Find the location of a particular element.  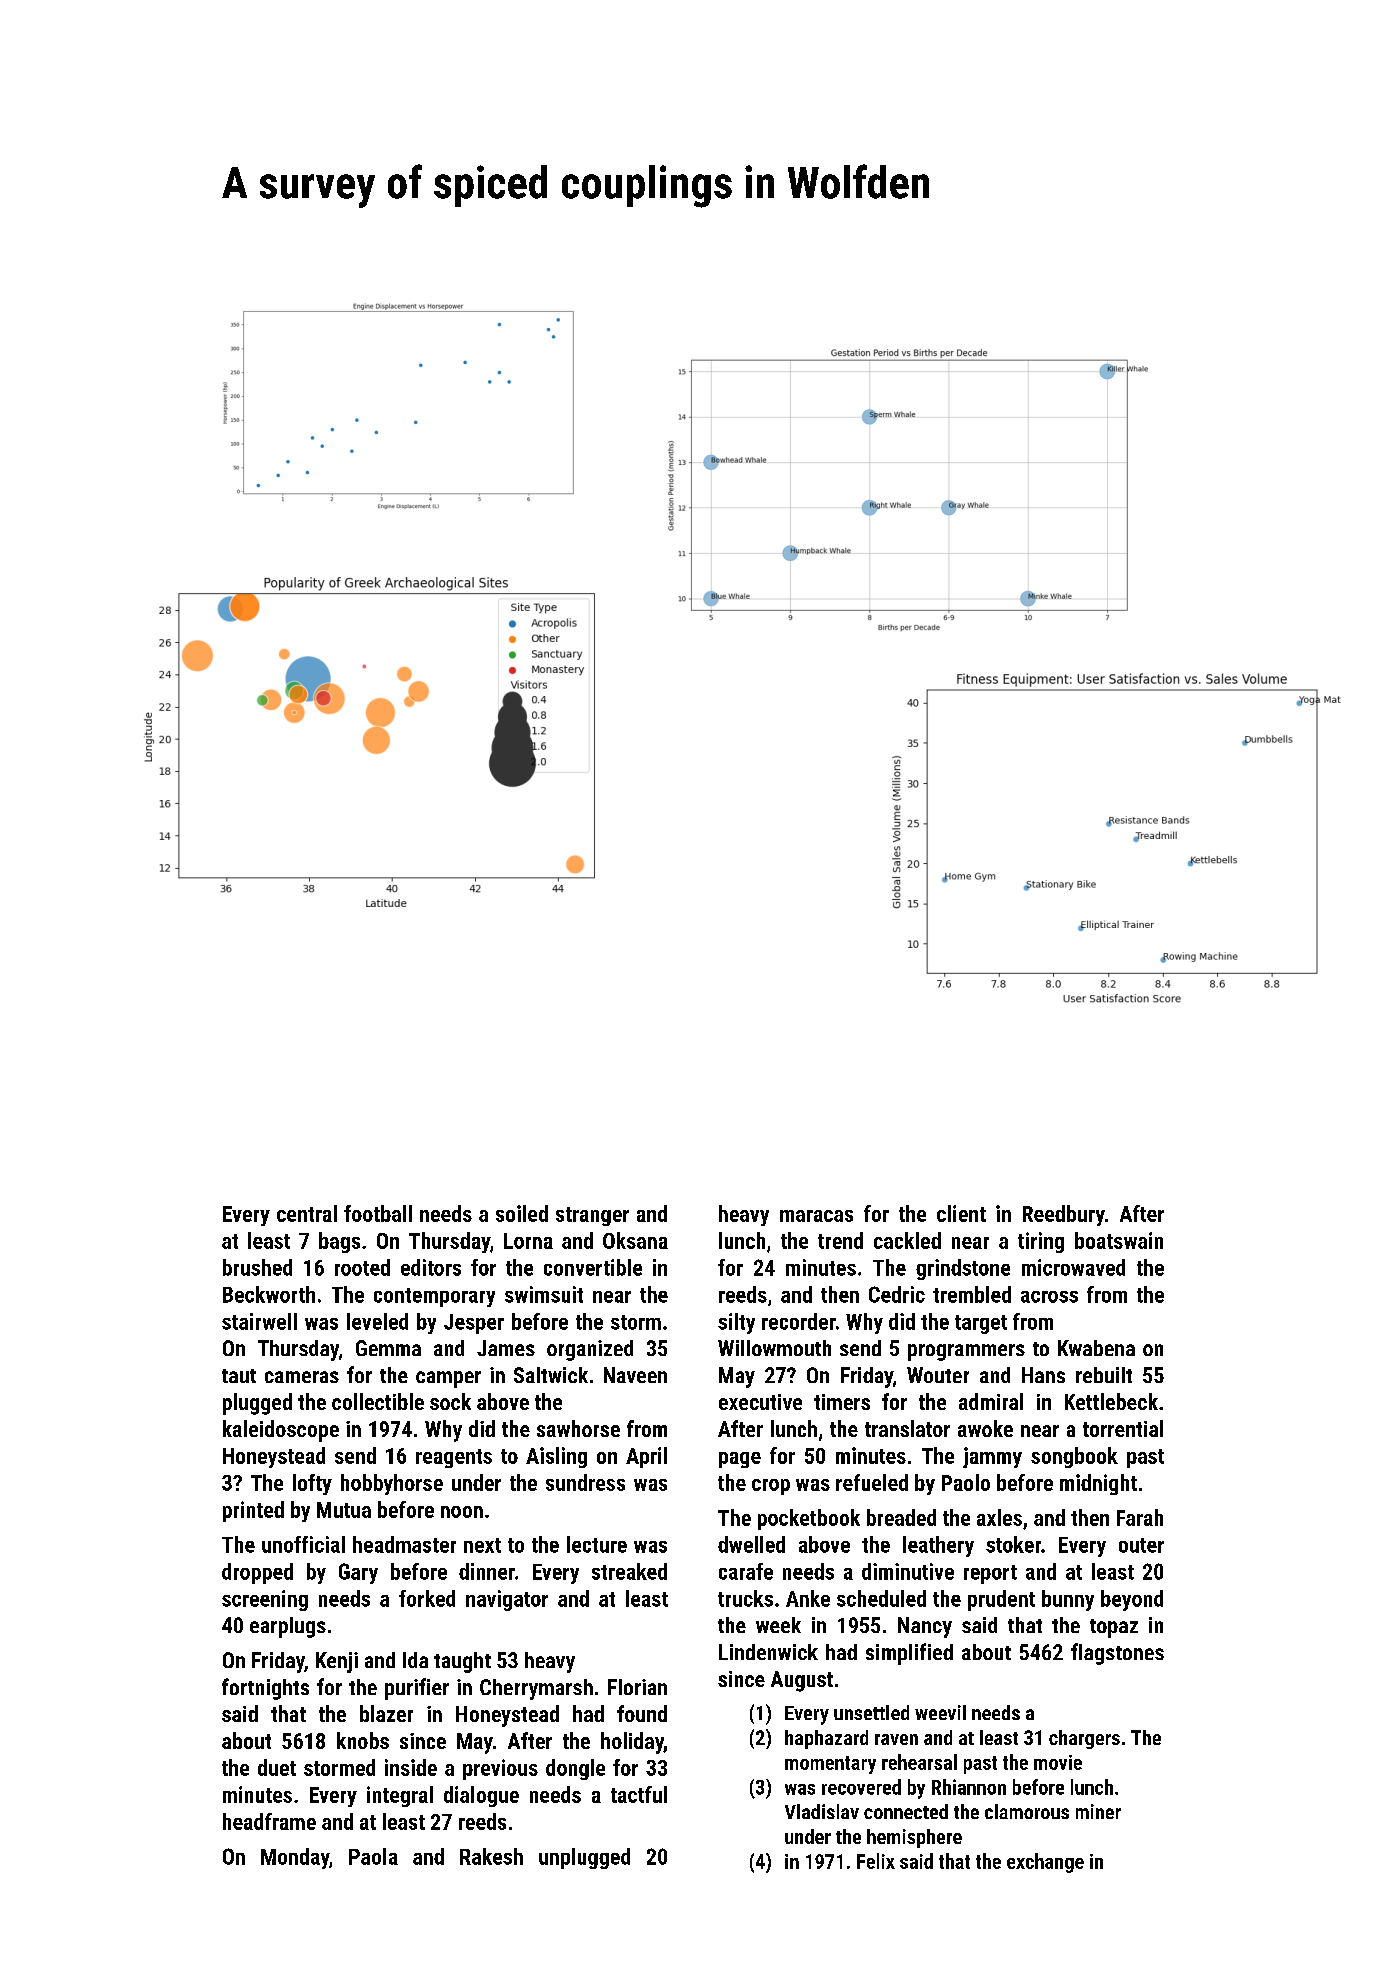

Paola is located at coordinates (373, 1856).
